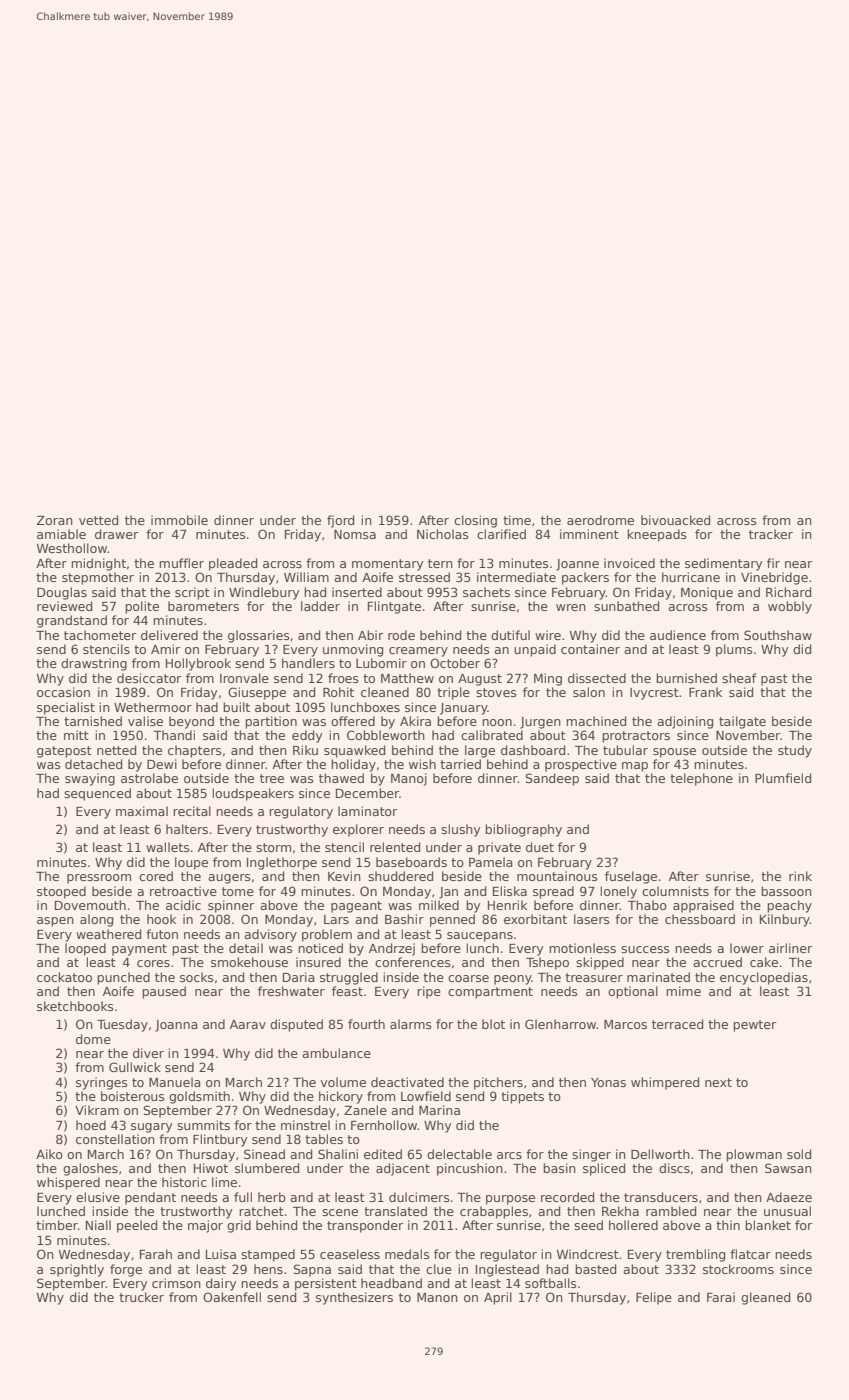  What do you see at coordinates (133, 1096) in the screenshot?
I see `boisterous` at bounding box center [133, 1096].
